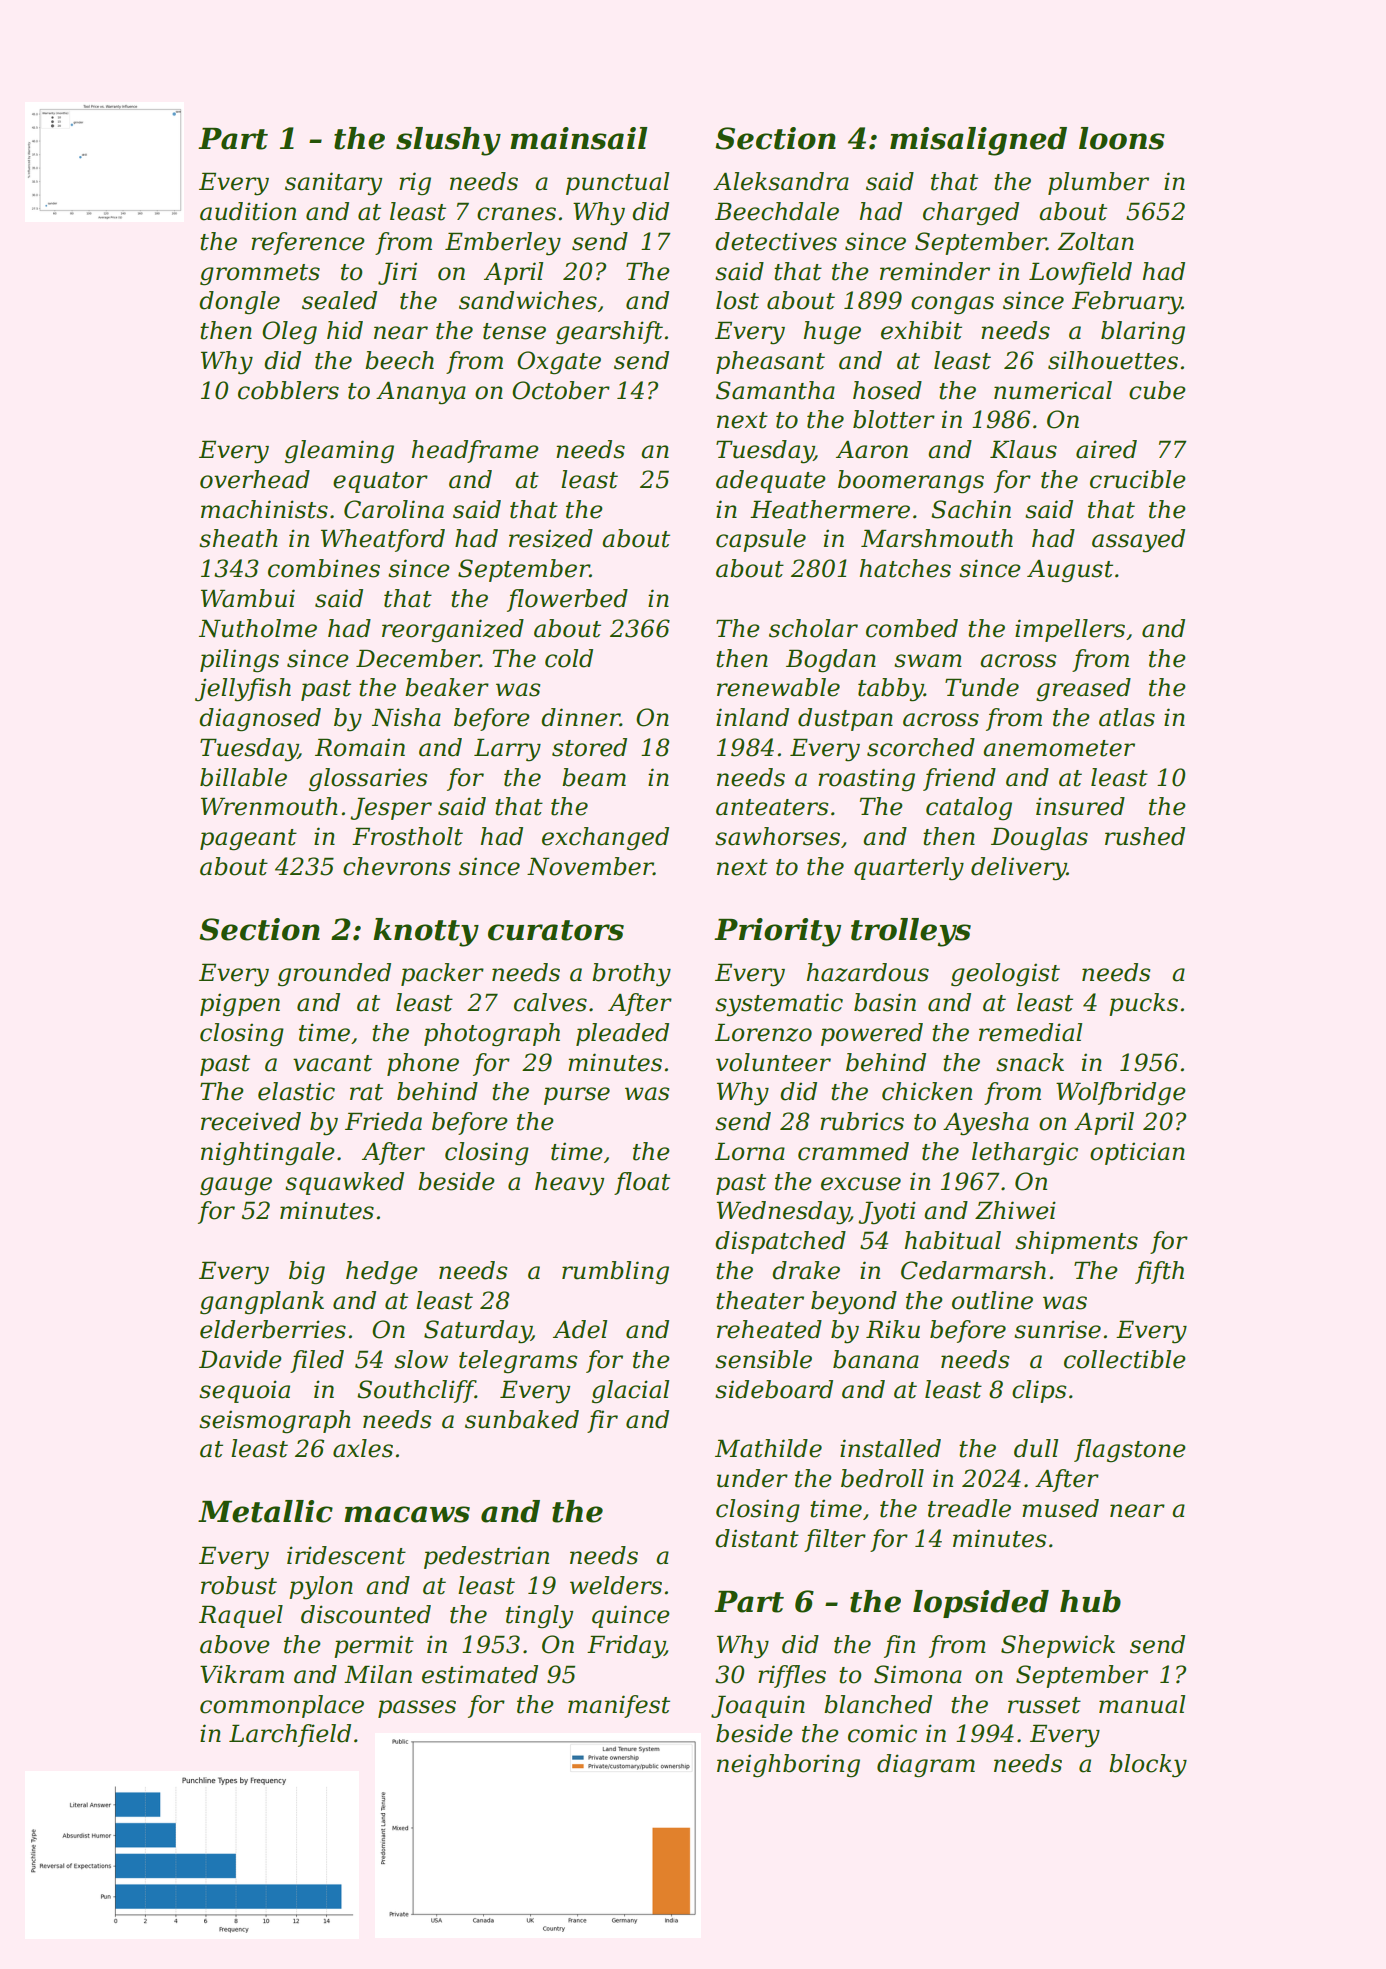  Describe the element at coordinates (486, 1557) in the screenshot. I see `pedestrian` at that location.
